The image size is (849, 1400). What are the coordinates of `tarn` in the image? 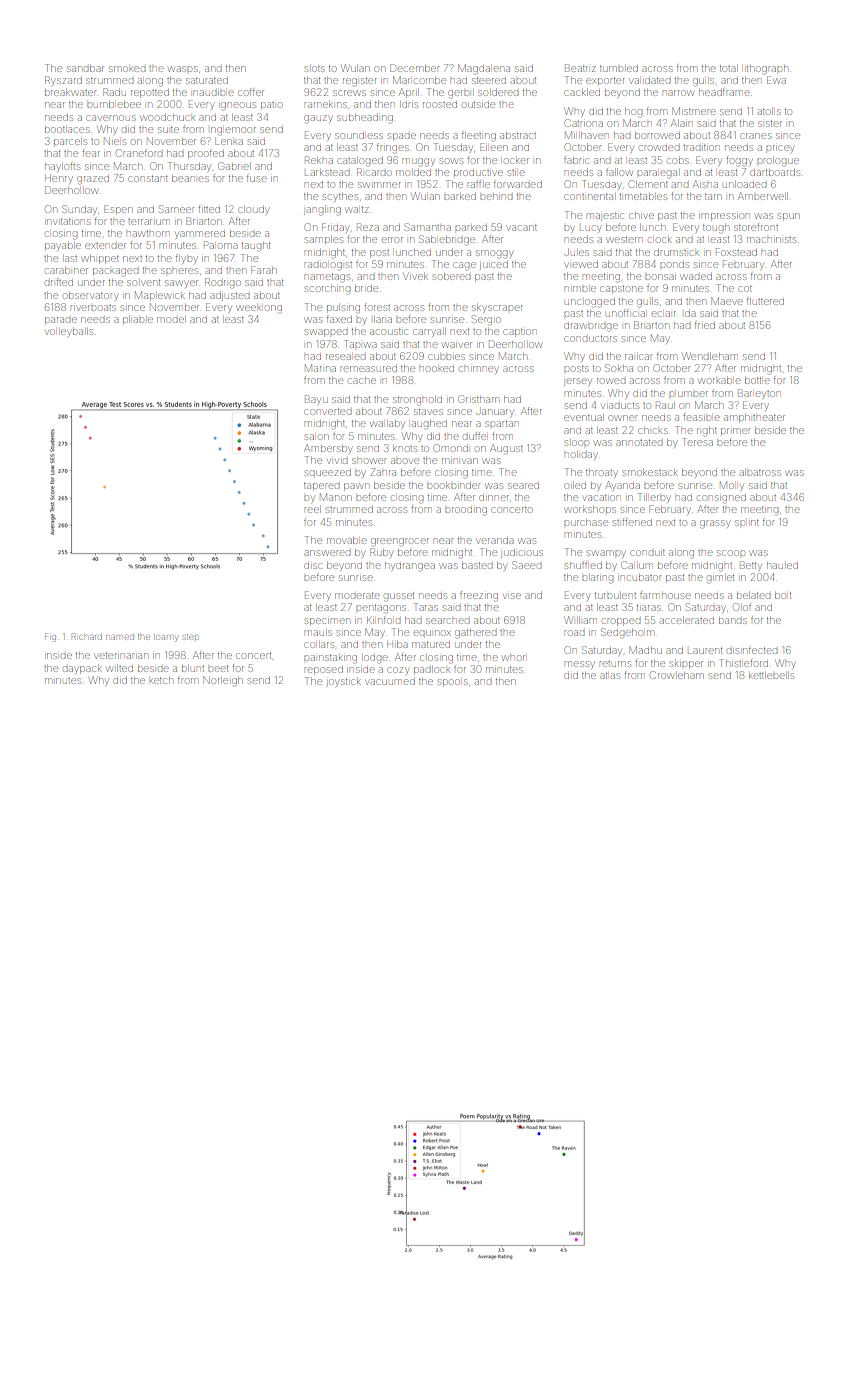 It's located at (713, 197).
